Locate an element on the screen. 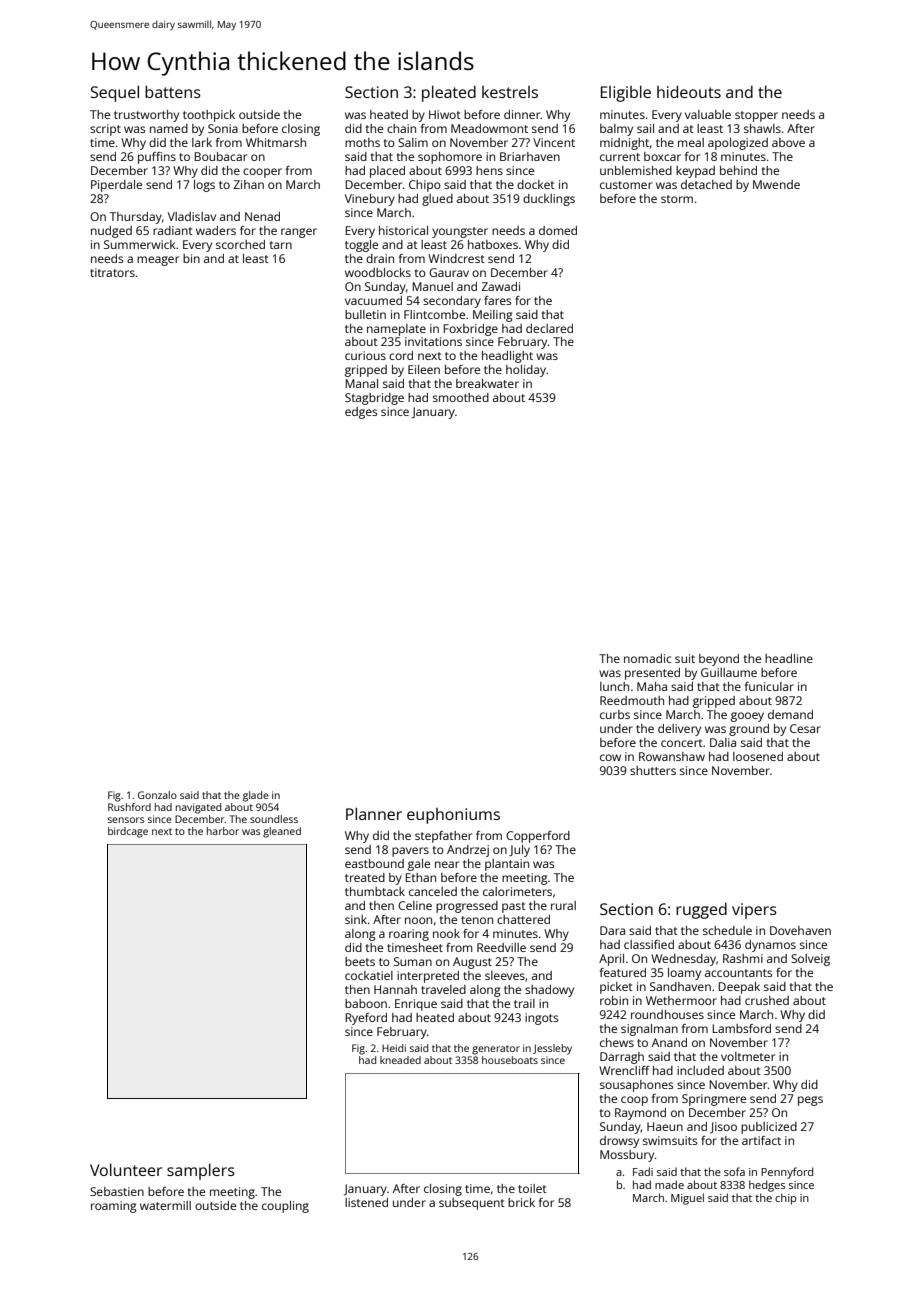 Image resolution: width=924 pixels, height=1308 pixels. samplers is located at coordinates (201, 1171).
